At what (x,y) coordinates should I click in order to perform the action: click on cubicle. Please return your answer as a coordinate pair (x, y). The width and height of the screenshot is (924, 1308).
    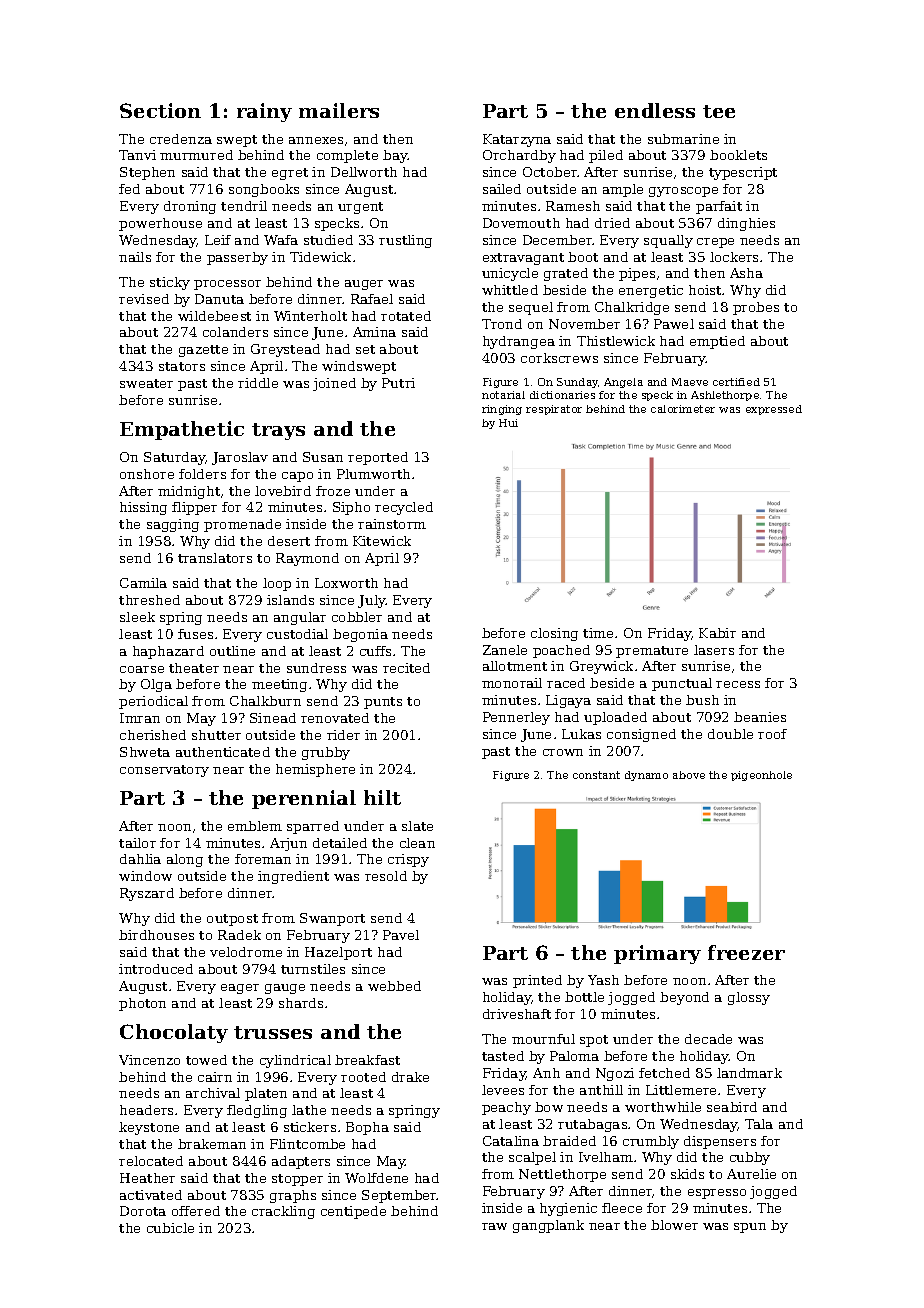
    Looking at the image, I should click on (170, 1228).
